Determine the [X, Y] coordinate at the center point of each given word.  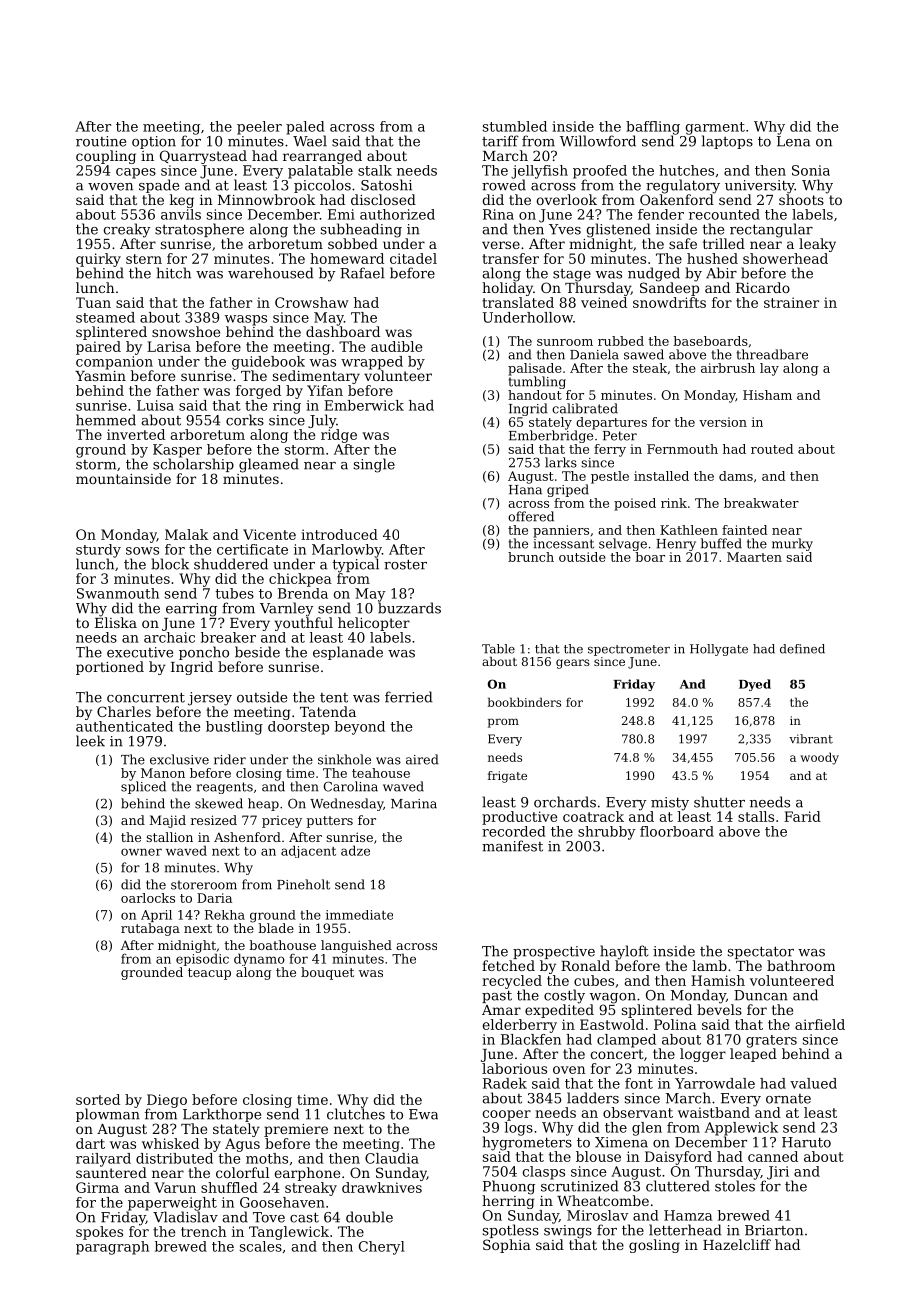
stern [144, 259]
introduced [339, 534]
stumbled [515, 126]
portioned [110, 668]
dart [90, 1143]
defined [802, 649]
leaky [817, 245]
